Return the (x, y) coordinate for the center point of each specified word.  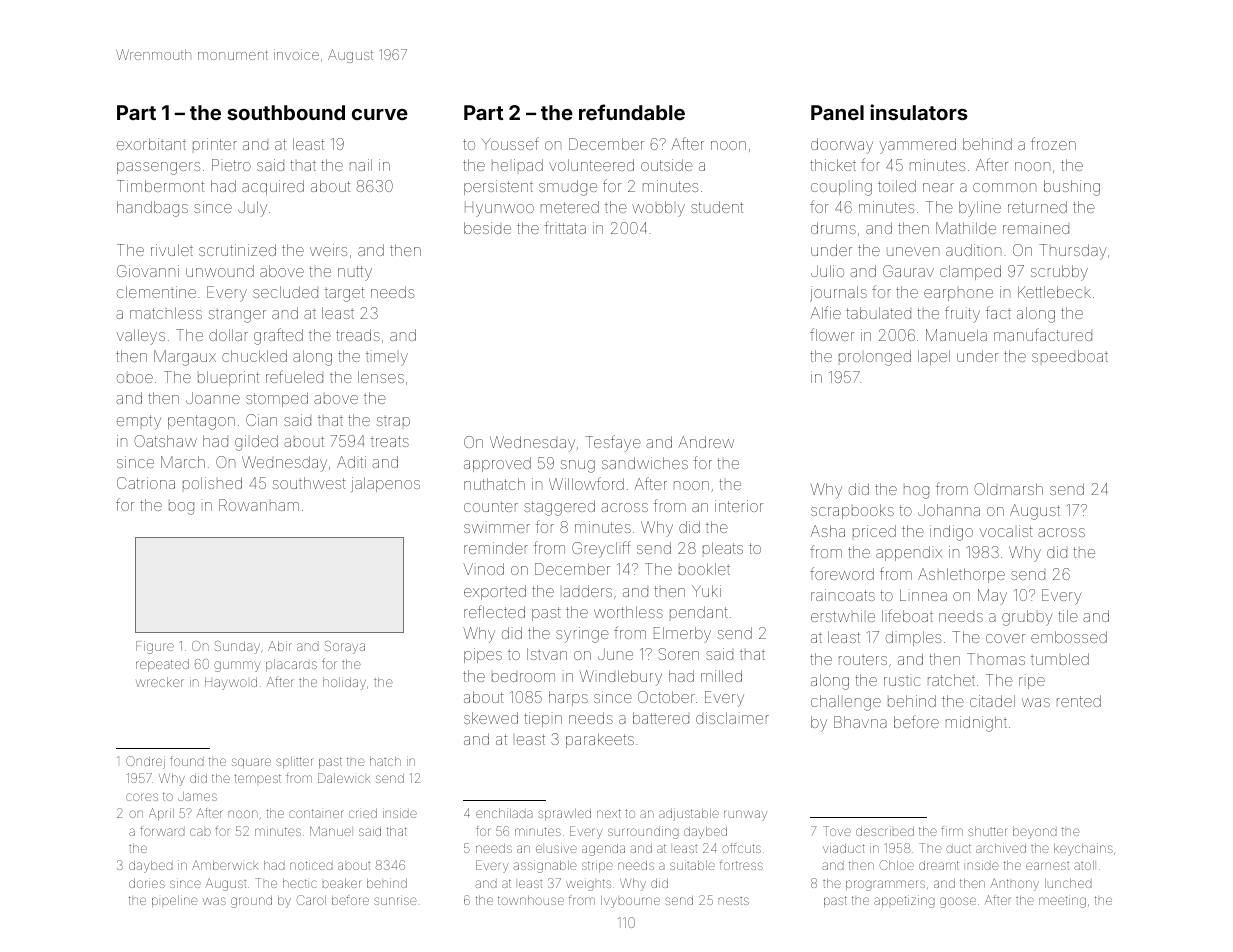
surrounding (643, 832)
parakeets (600, 740)
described (885, 831)
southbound (286, 112)
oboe (135, 378)
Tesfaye (613, 443)
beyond (1035, 833)
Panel (837, 112)
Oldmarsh (1008, 489)
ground (251, 902)
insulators (919, 112)
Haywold (231, 683)
